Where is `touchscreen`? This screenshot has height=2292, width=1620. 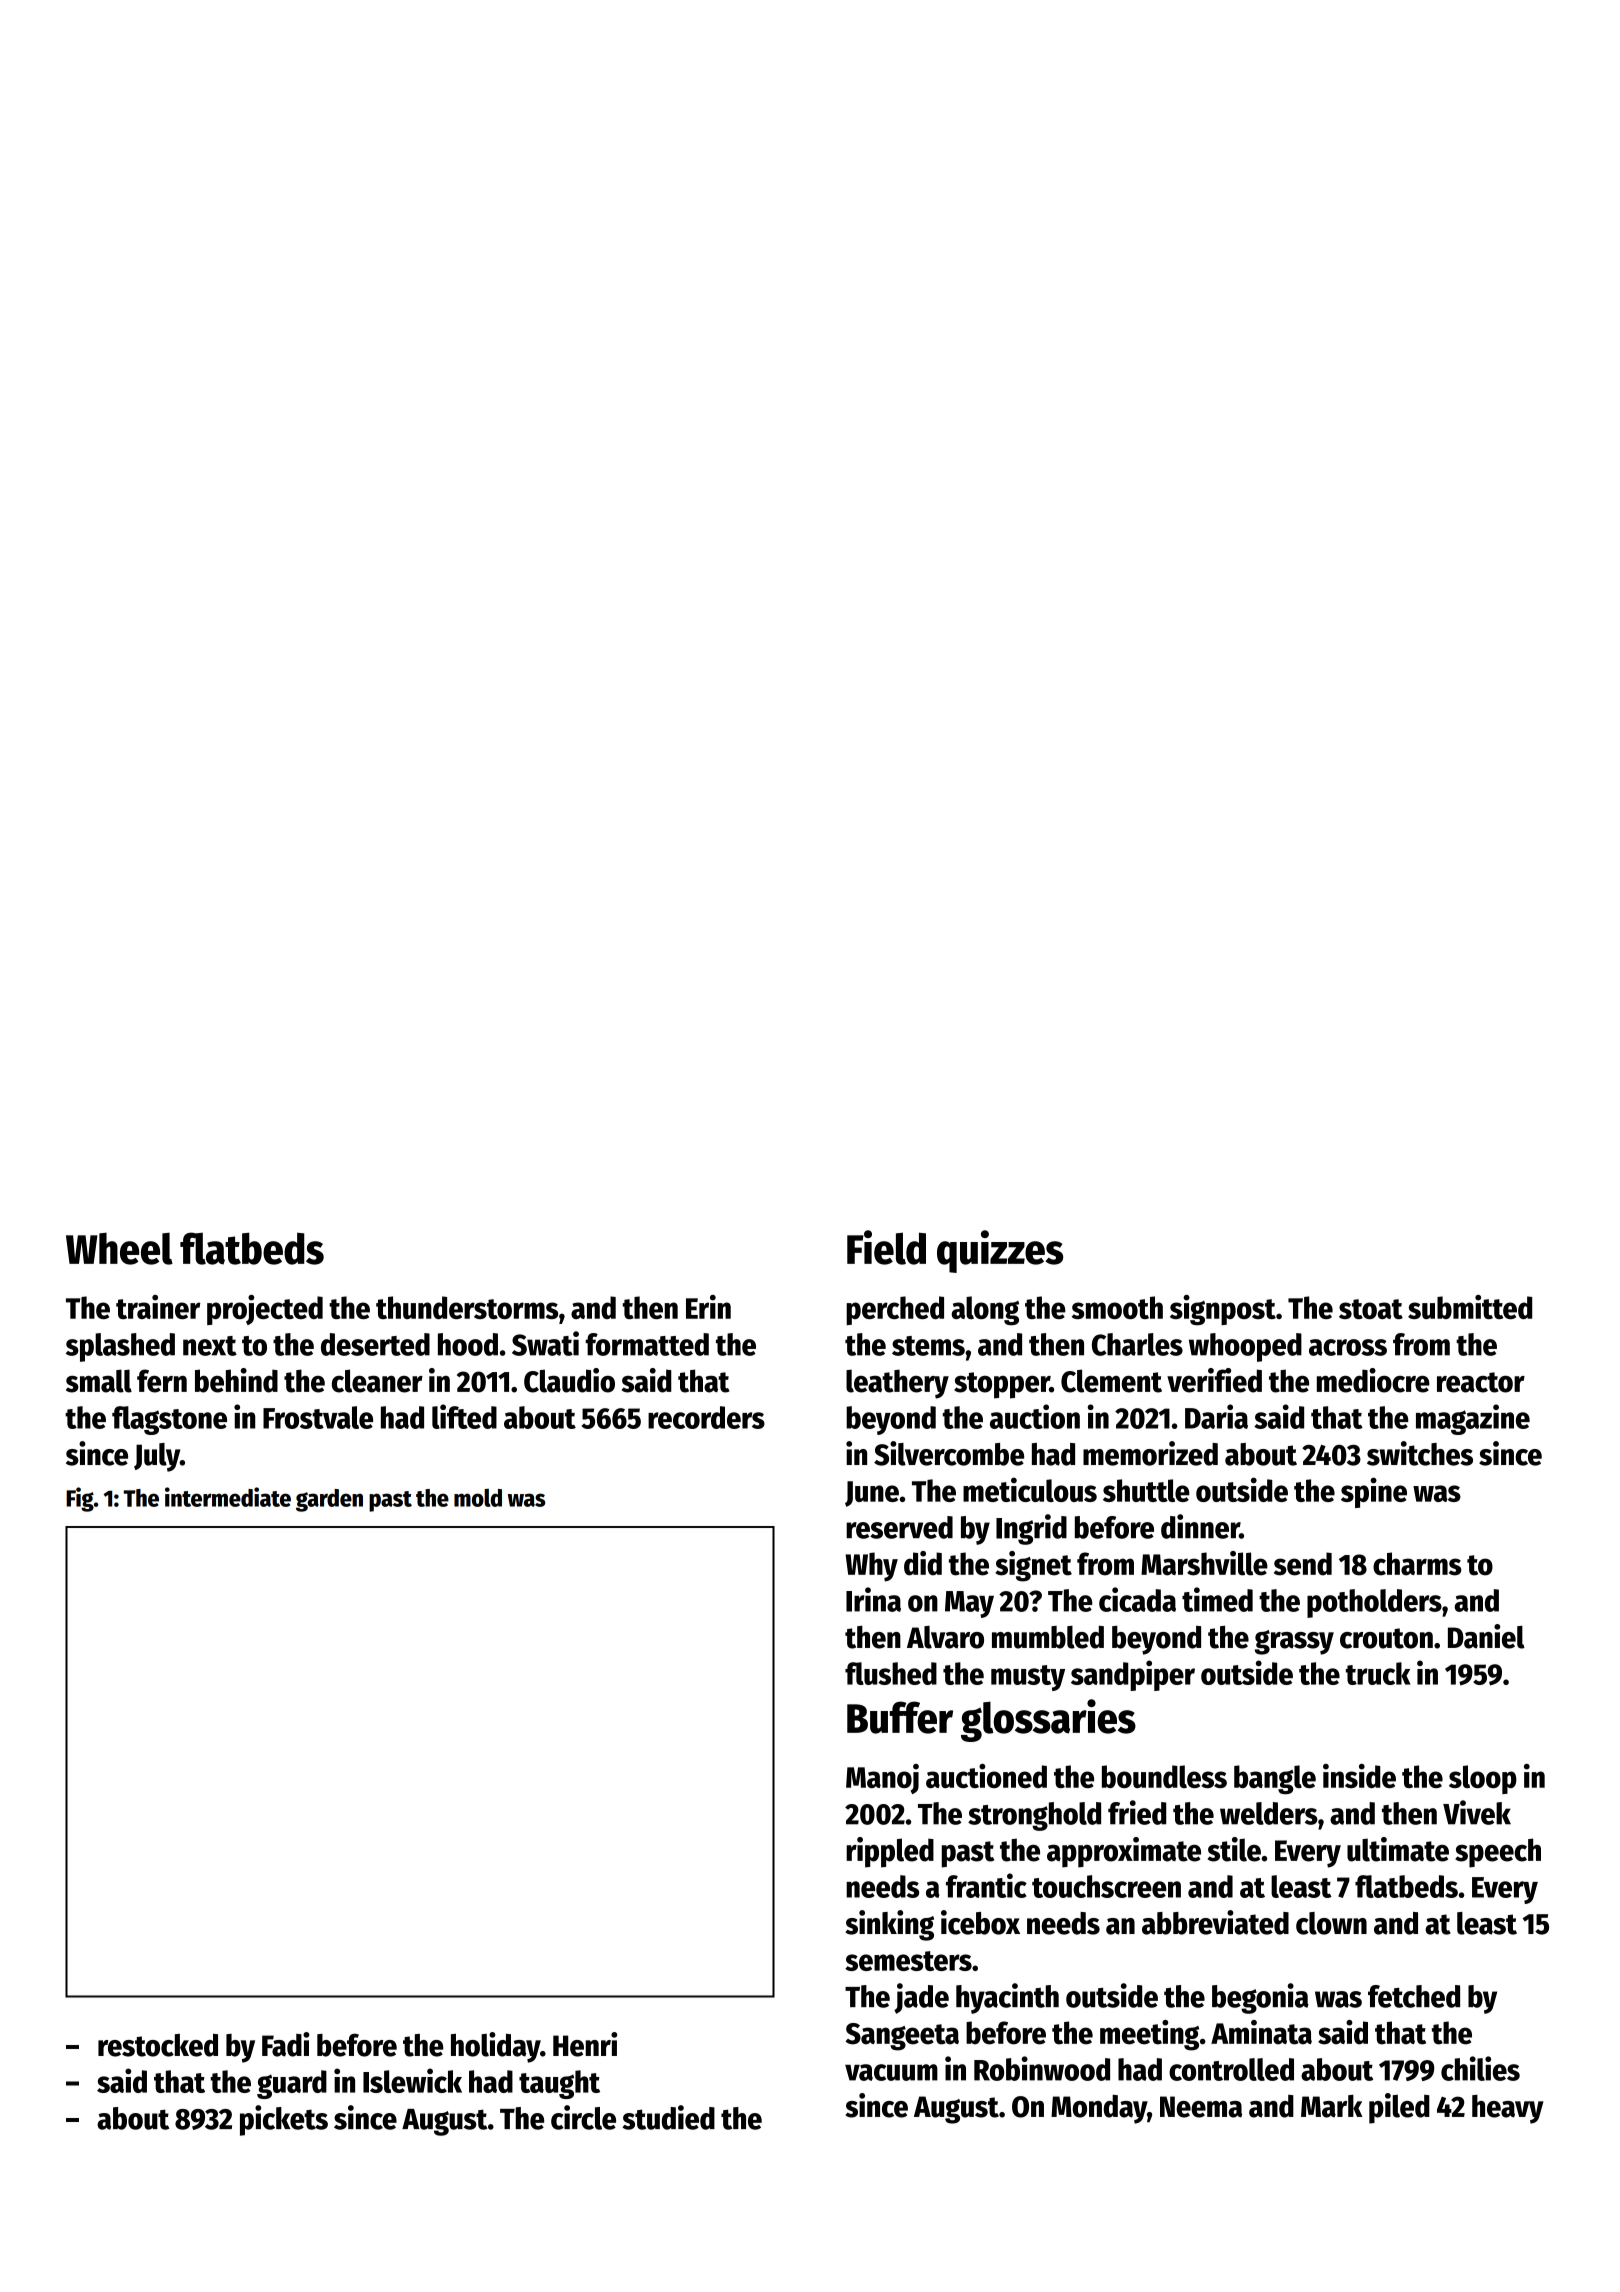
touchscreen is located at coordinates (1106, 1886).
